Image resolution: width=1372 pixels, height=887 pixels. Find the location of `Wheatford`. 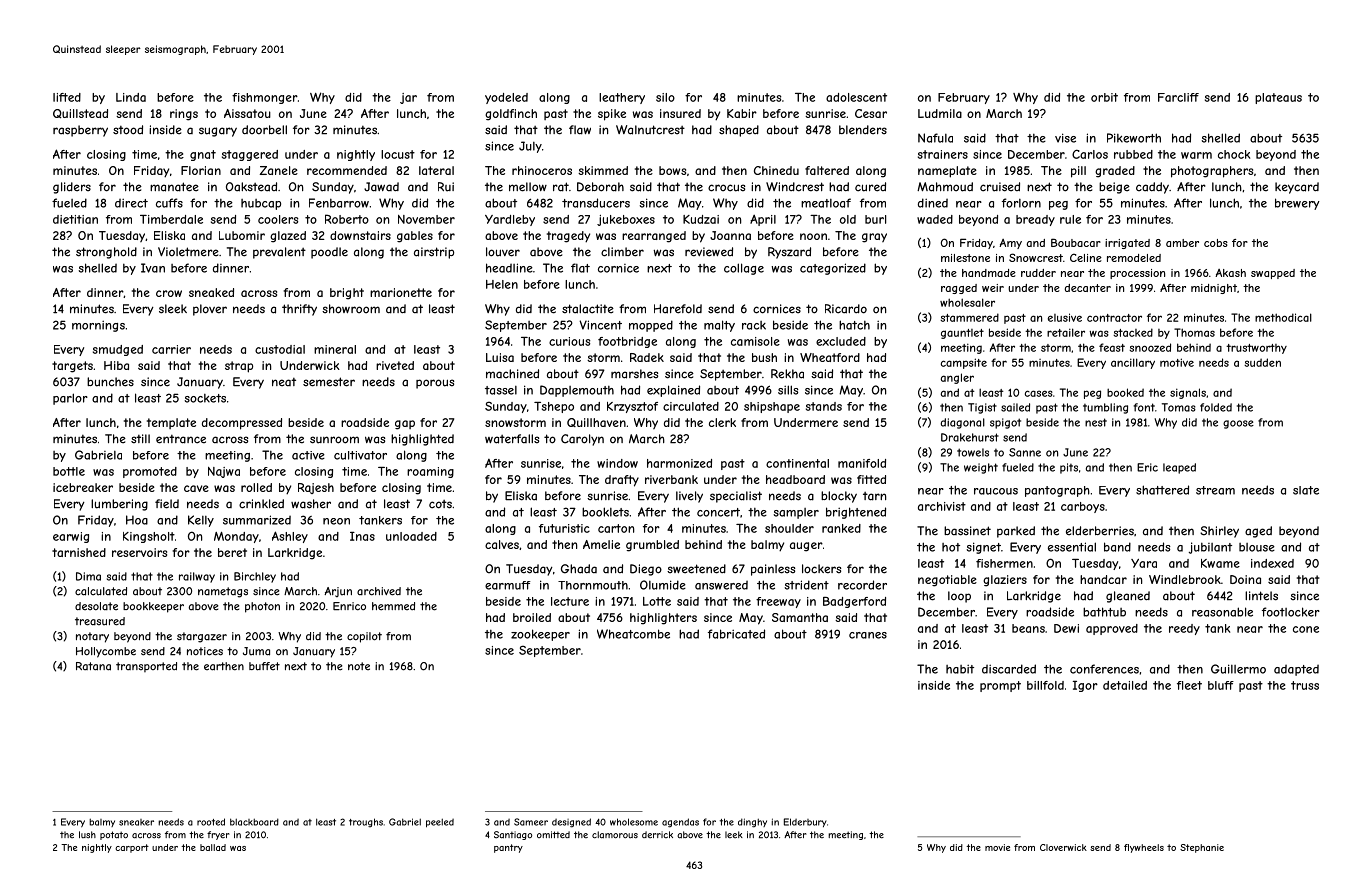

Wheatford is located at coordinates (830, 357).
